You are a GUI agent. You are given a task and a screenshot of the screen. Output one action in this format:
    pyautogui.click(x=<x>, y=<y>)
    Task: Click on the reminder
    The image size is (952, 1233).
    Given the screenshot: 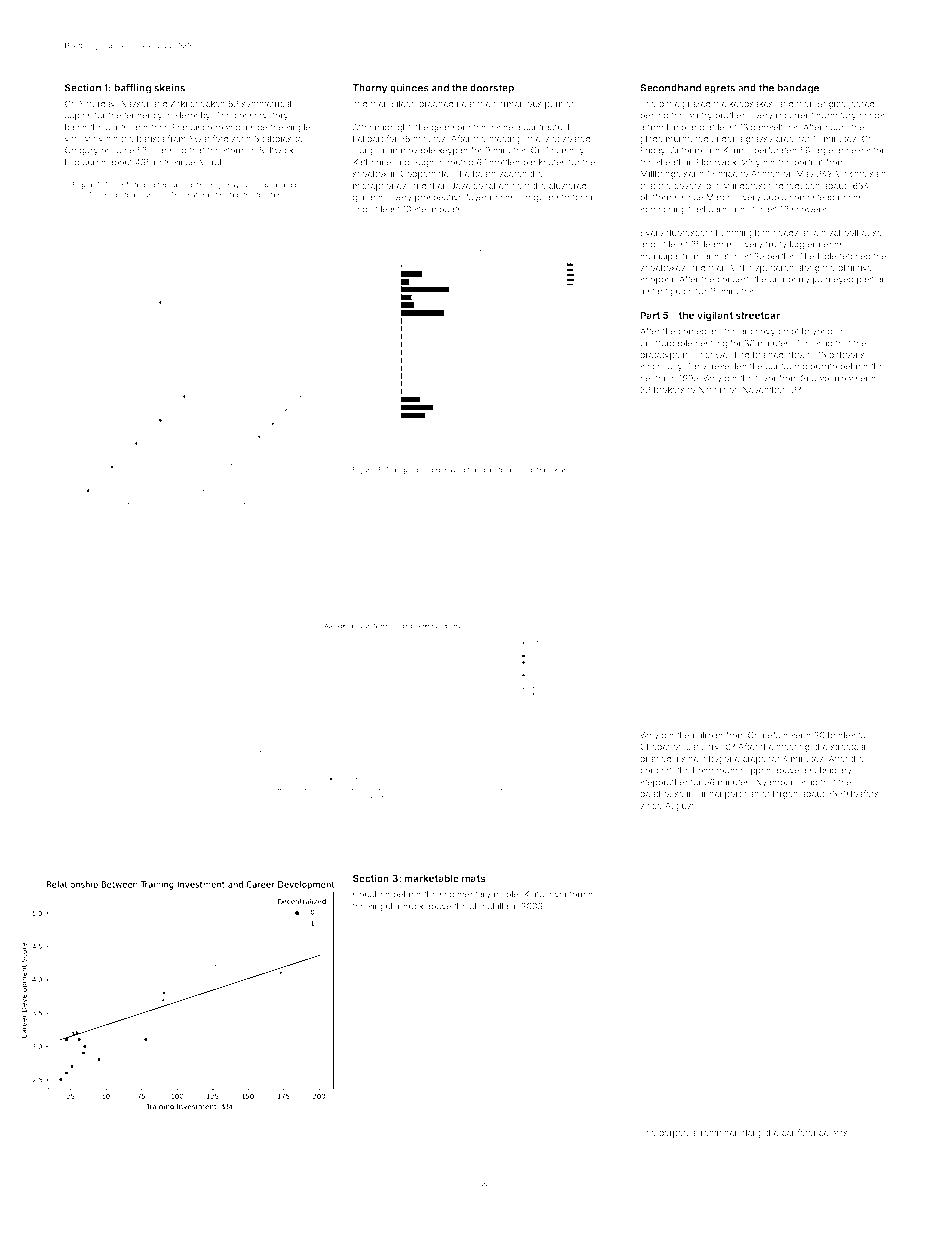 What is the action you would take?
    pyautogui.click(x=719, y=1132)
